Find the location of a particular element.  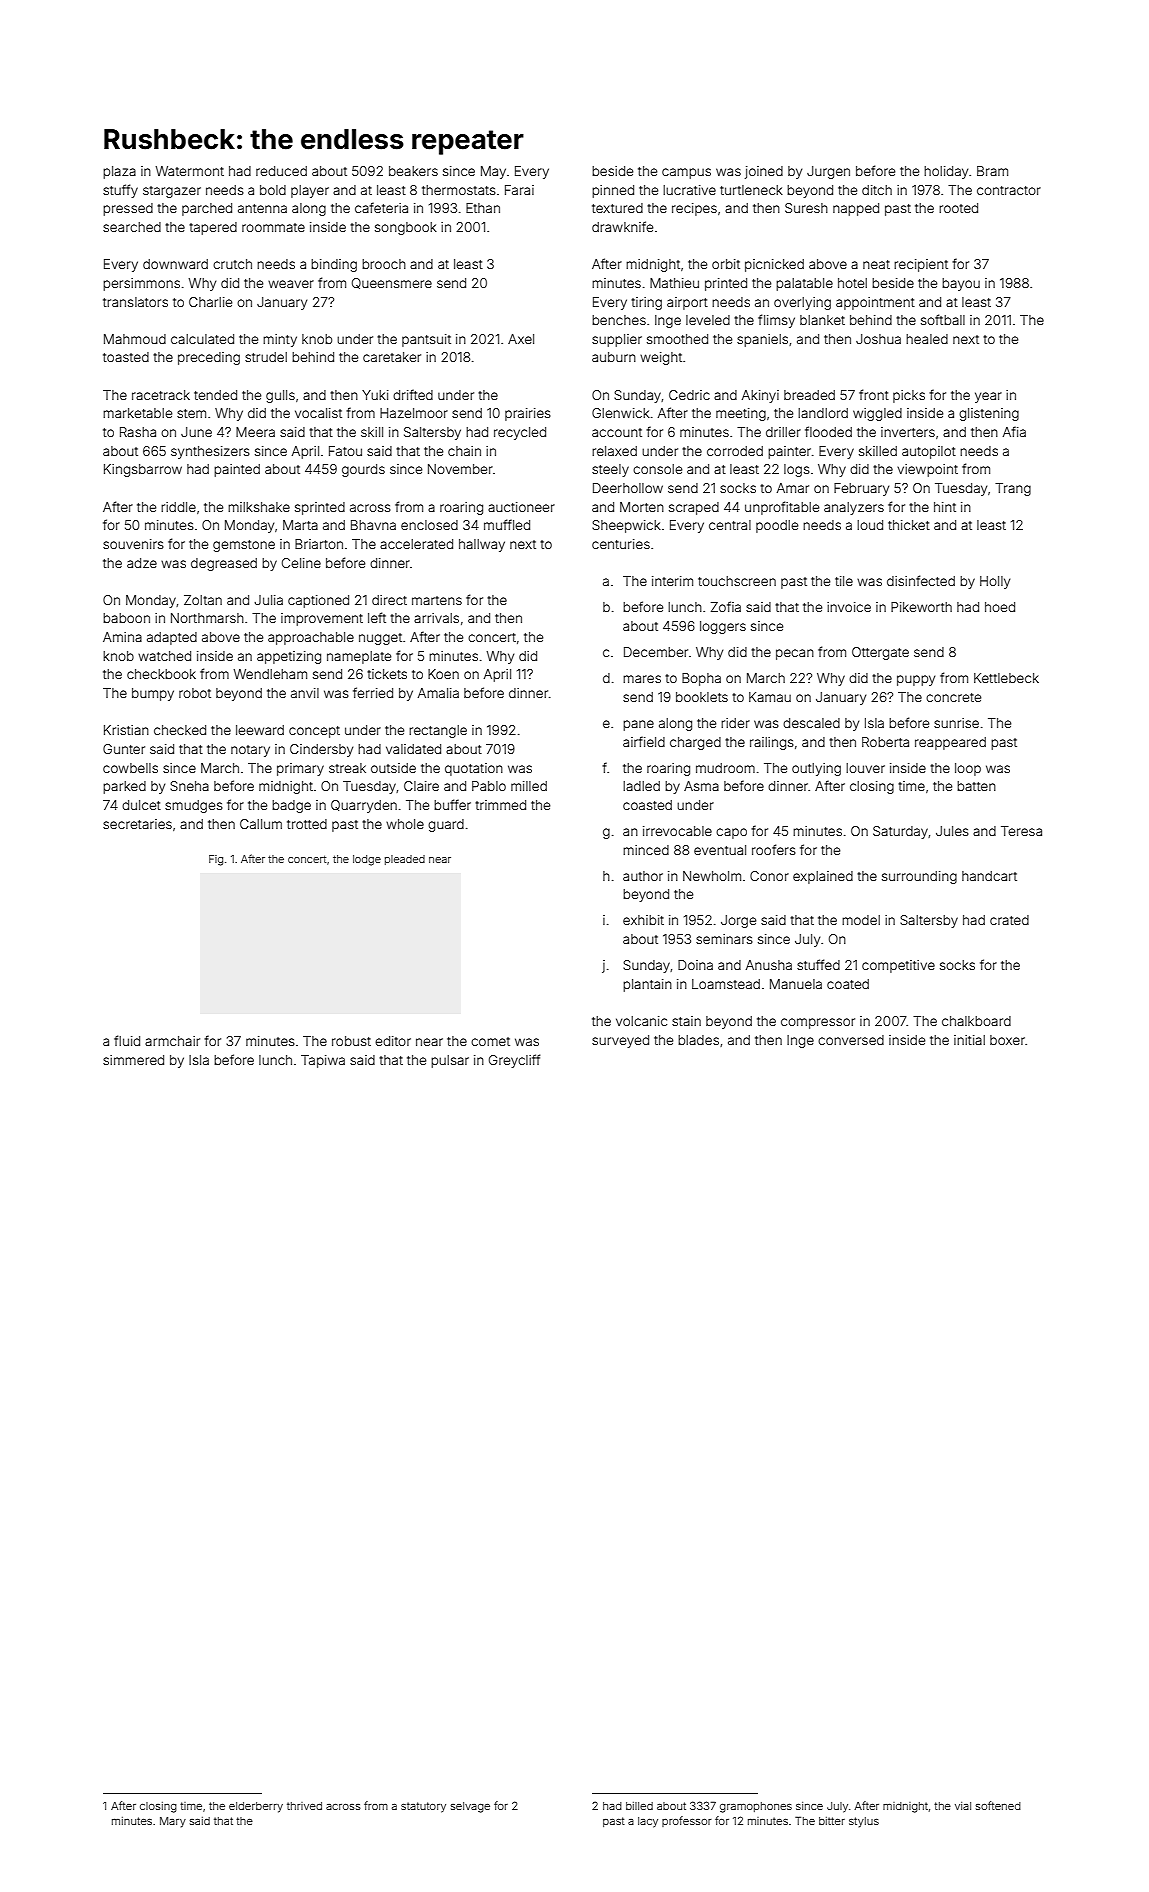

Tapiwa is located at coordinates (323, 1061).
